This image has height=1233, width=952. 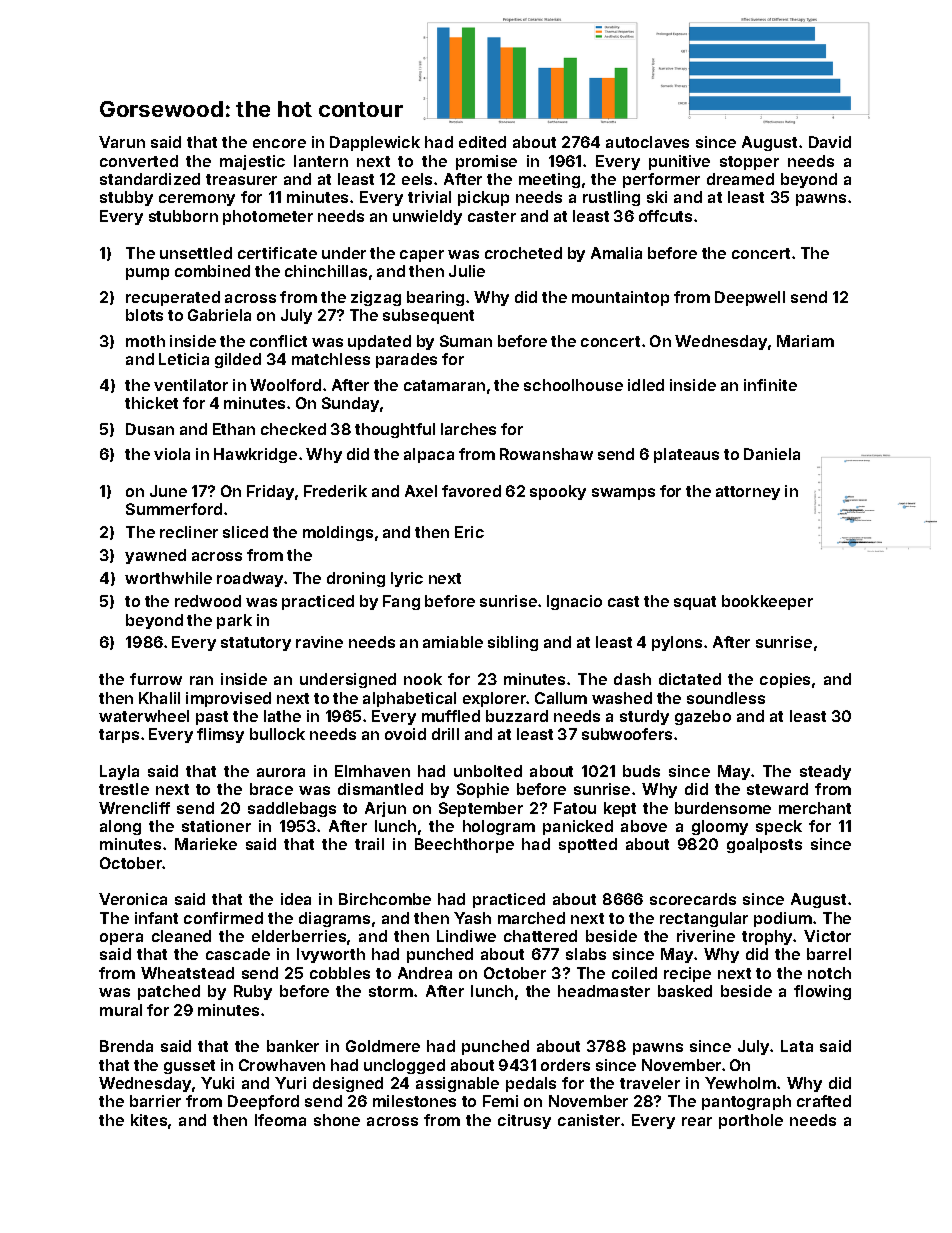 What do you see at coordinates (620, 298) in the image?
I see `mountaintop` at bounding box center [620, 298].
